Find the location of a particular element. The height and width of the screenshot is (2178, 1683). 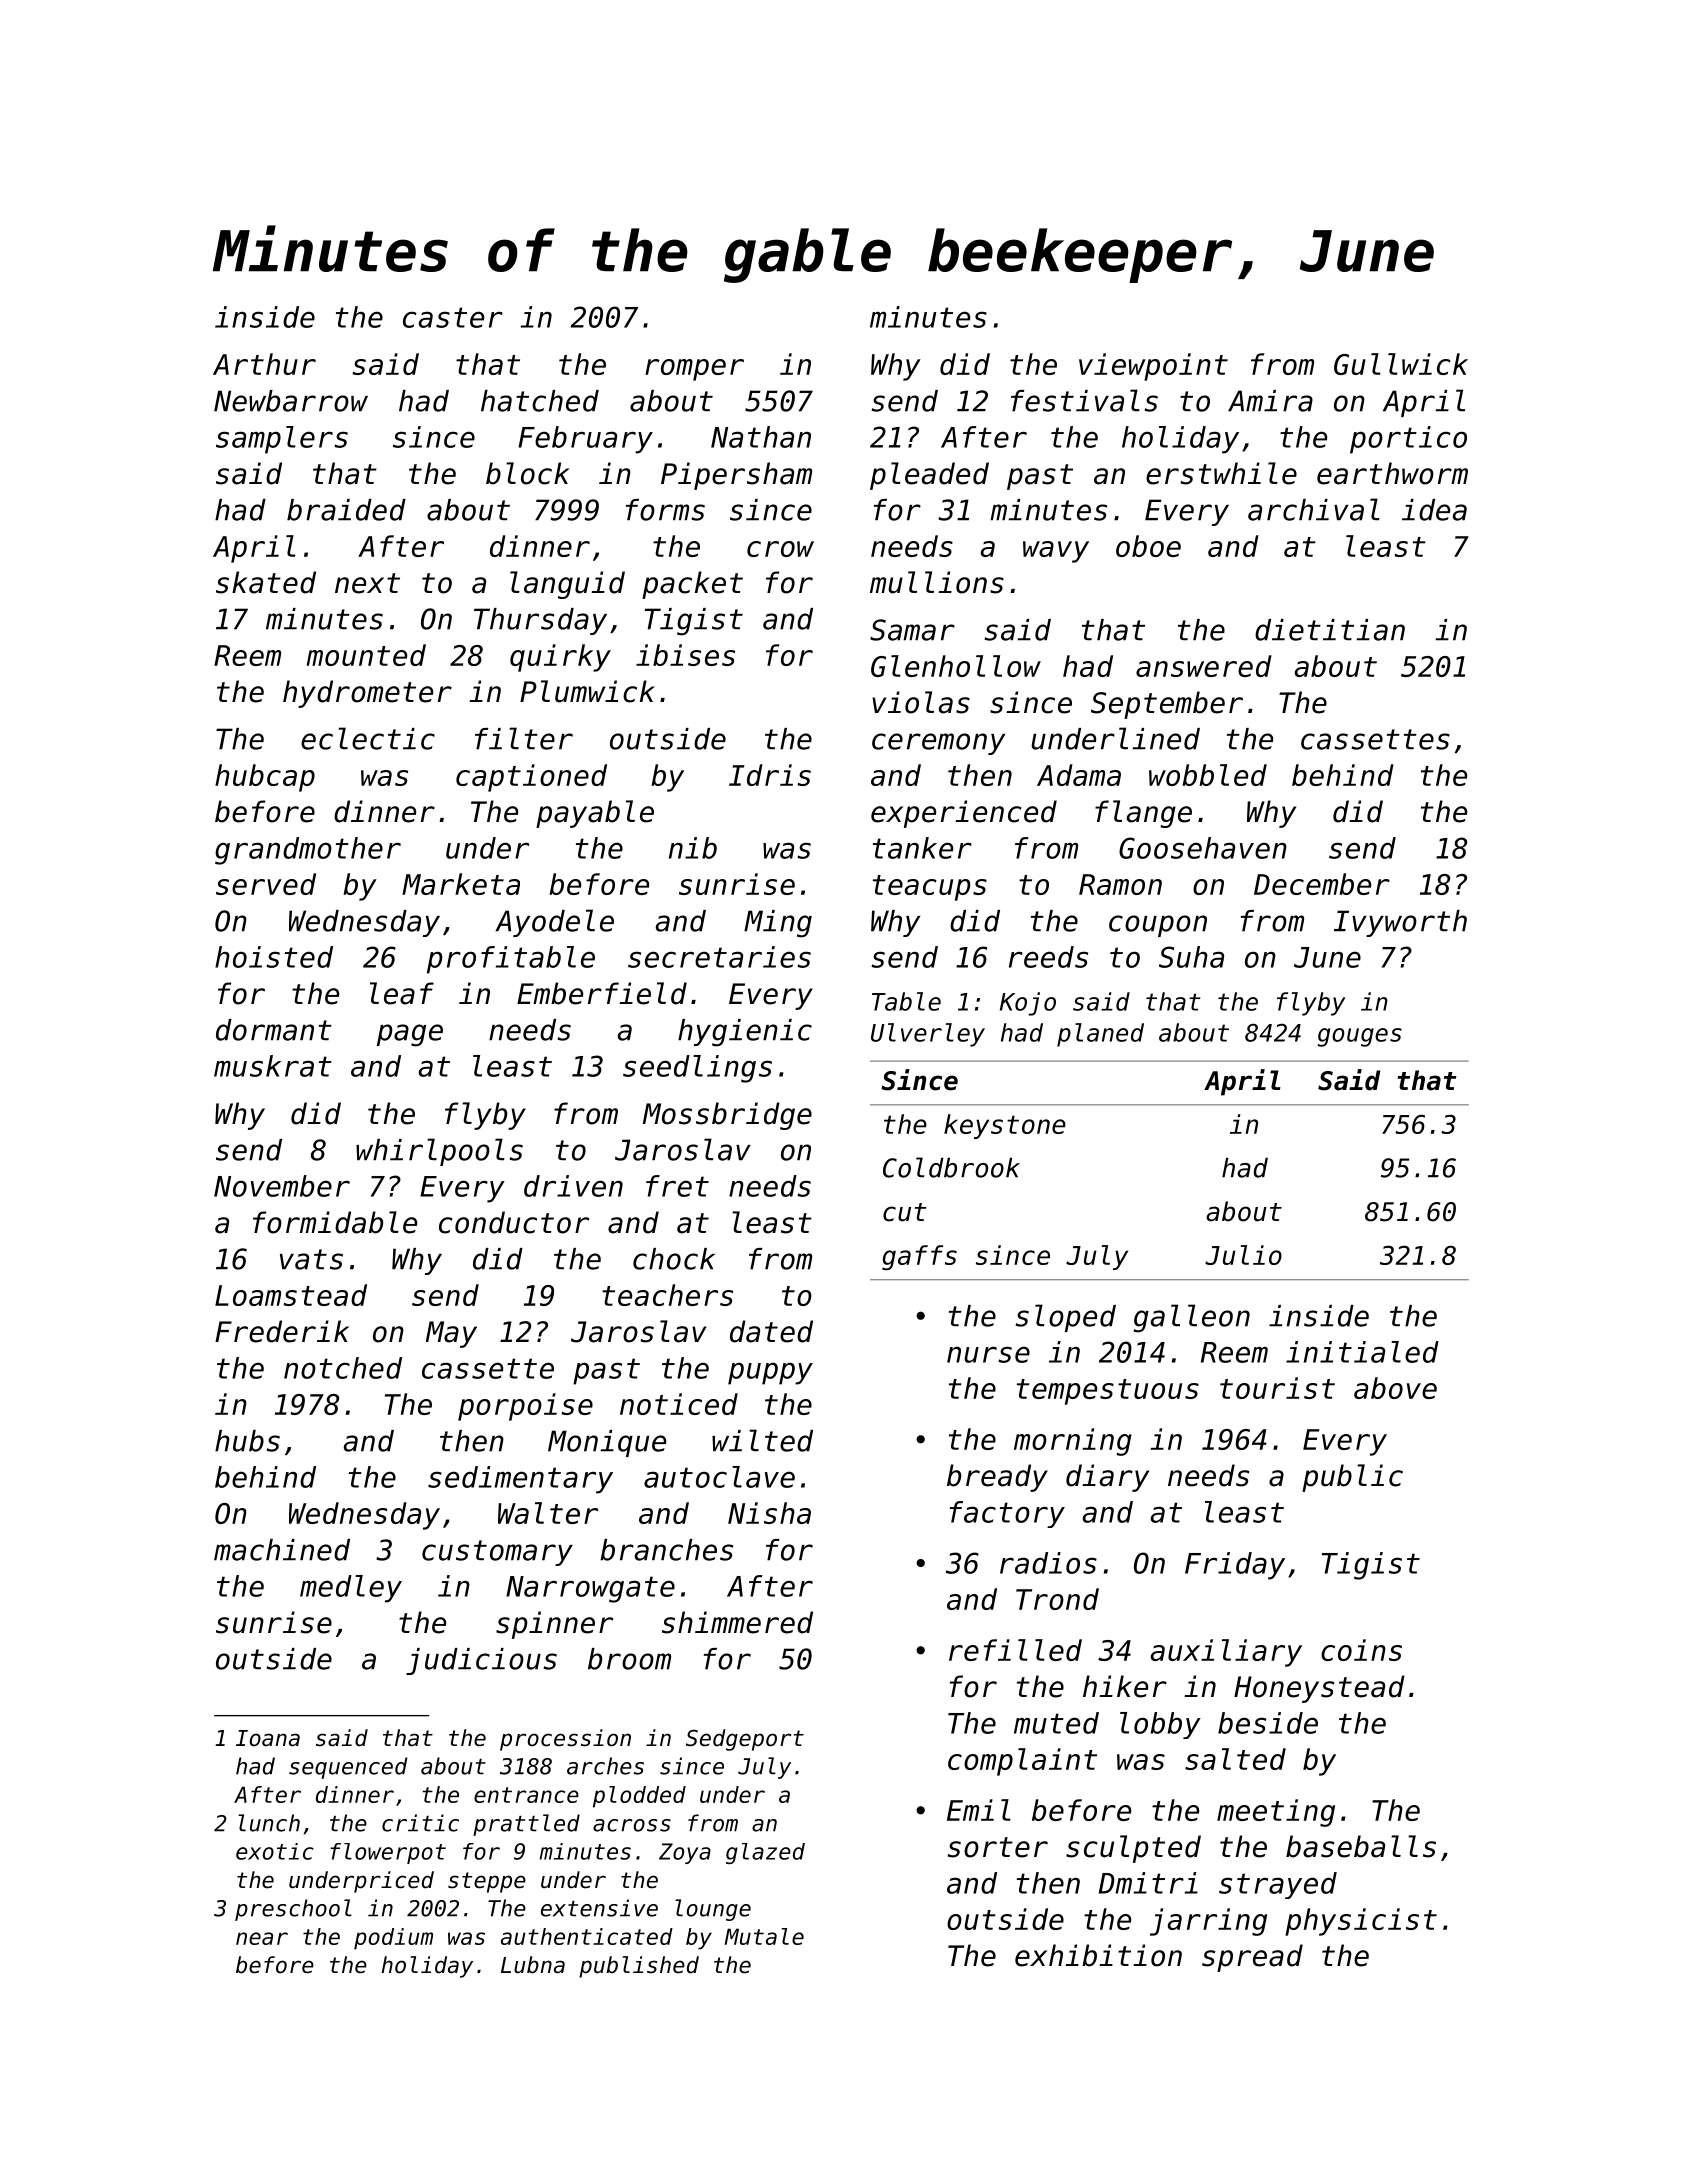

near is located at coordinates (262, 1938).
